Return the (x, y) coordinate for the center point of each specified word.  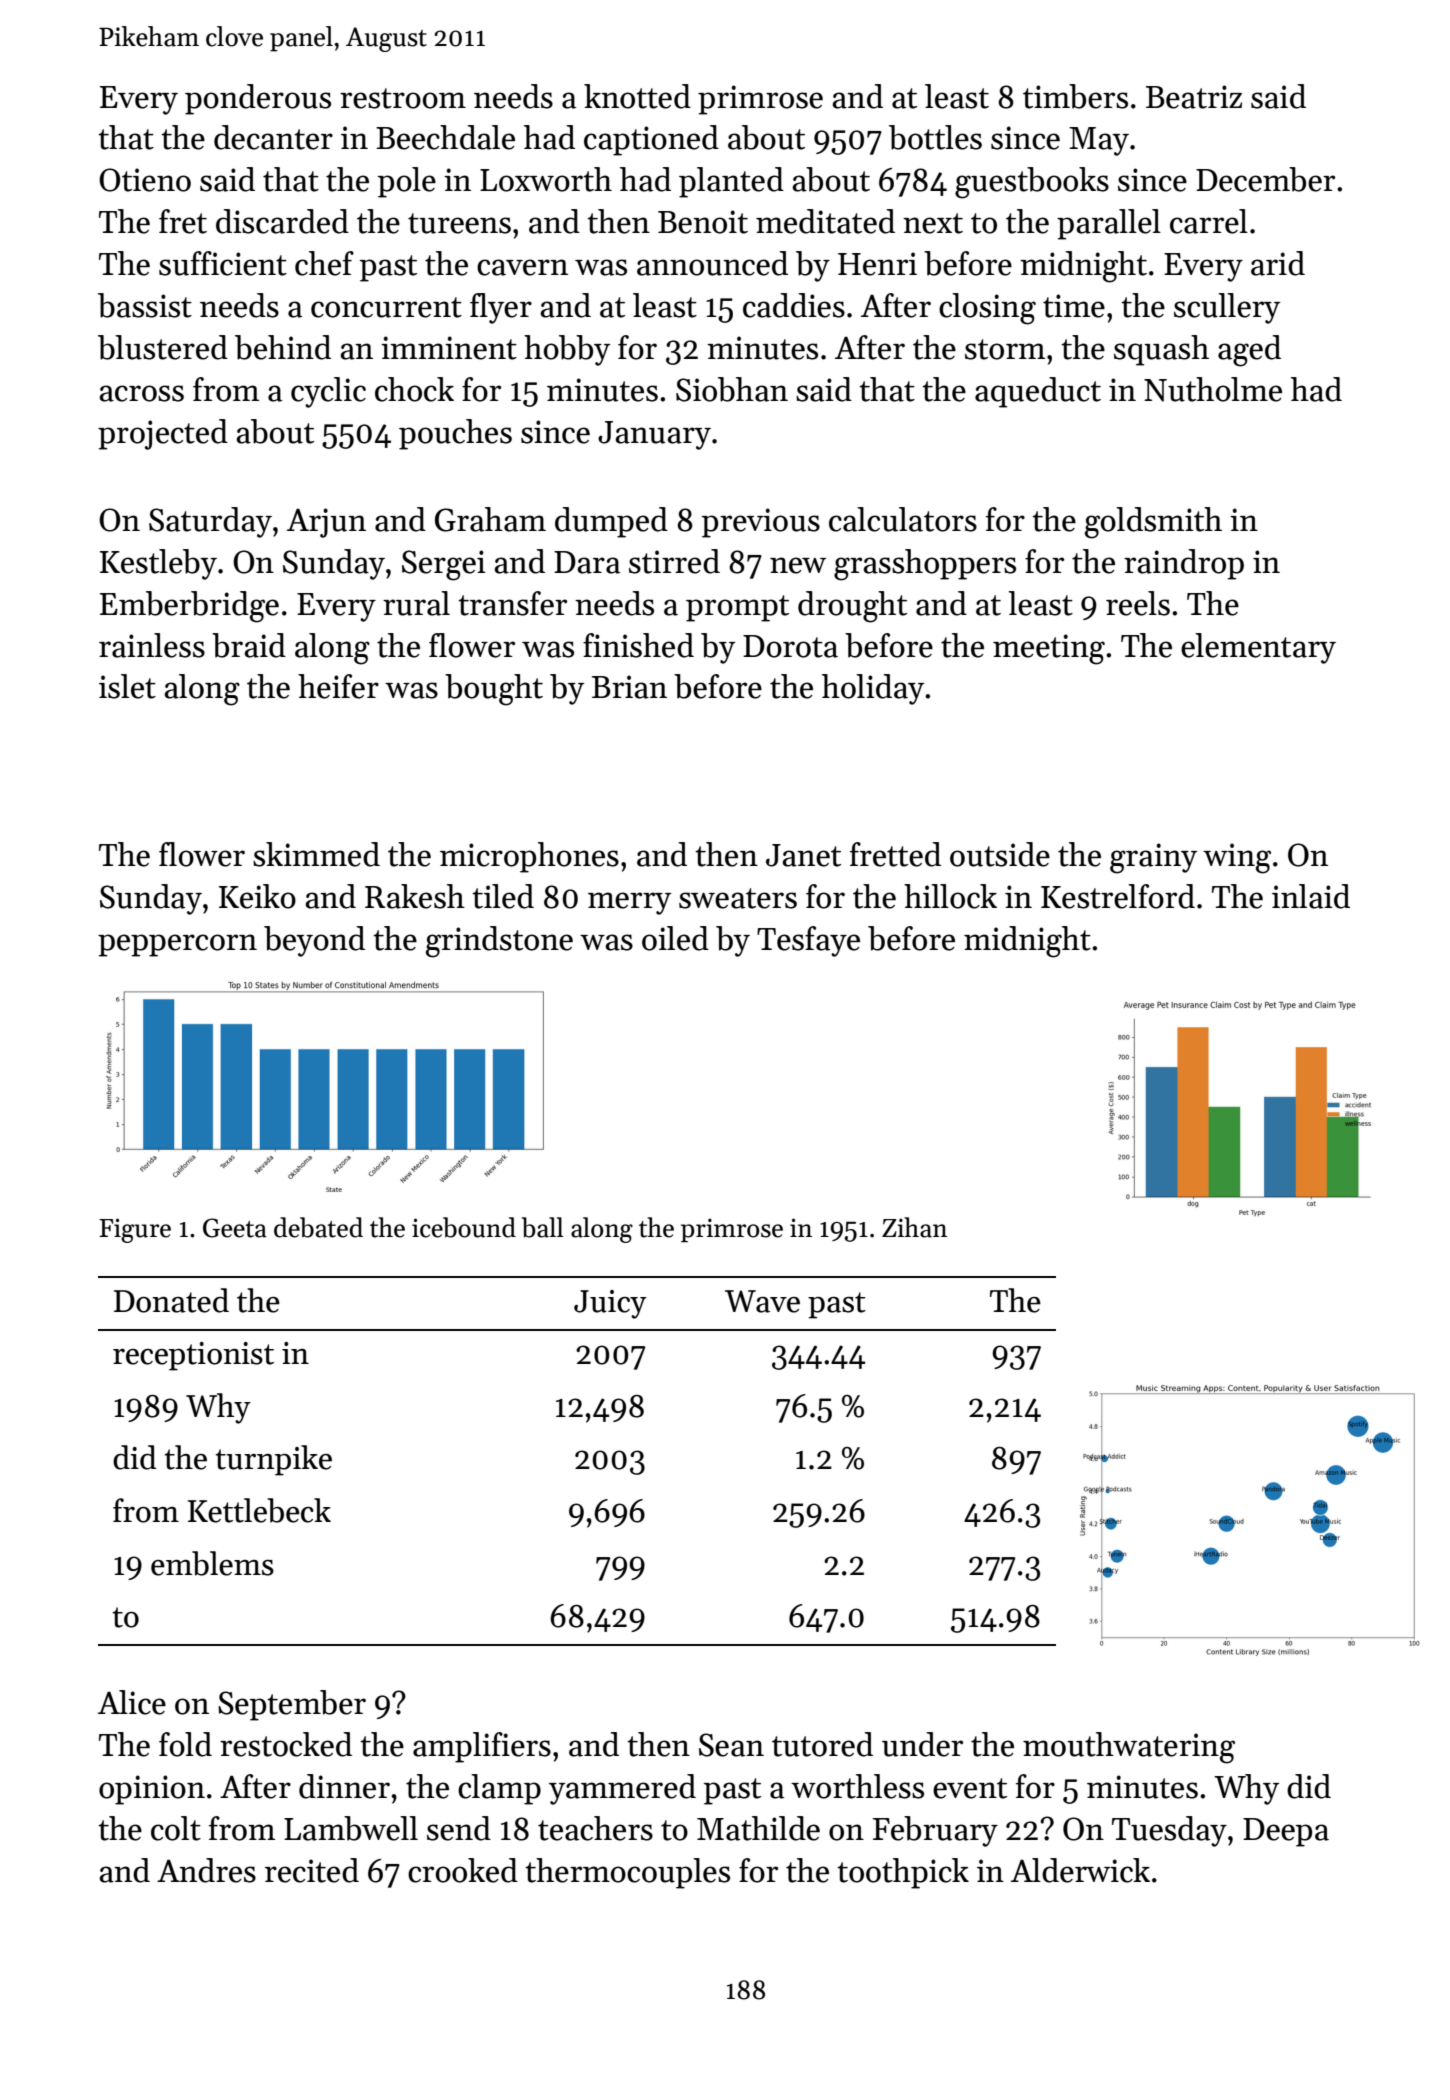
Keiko (257, 896)
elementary (1258, 648)
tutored (822, 1744)
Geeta (235, 1228)
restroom (403, 98)
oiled (675, 938)
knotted (637, 96)
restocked (286, 1744)
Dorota (790, 646)
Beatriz (1194, 97)
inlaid (1311, 896)
